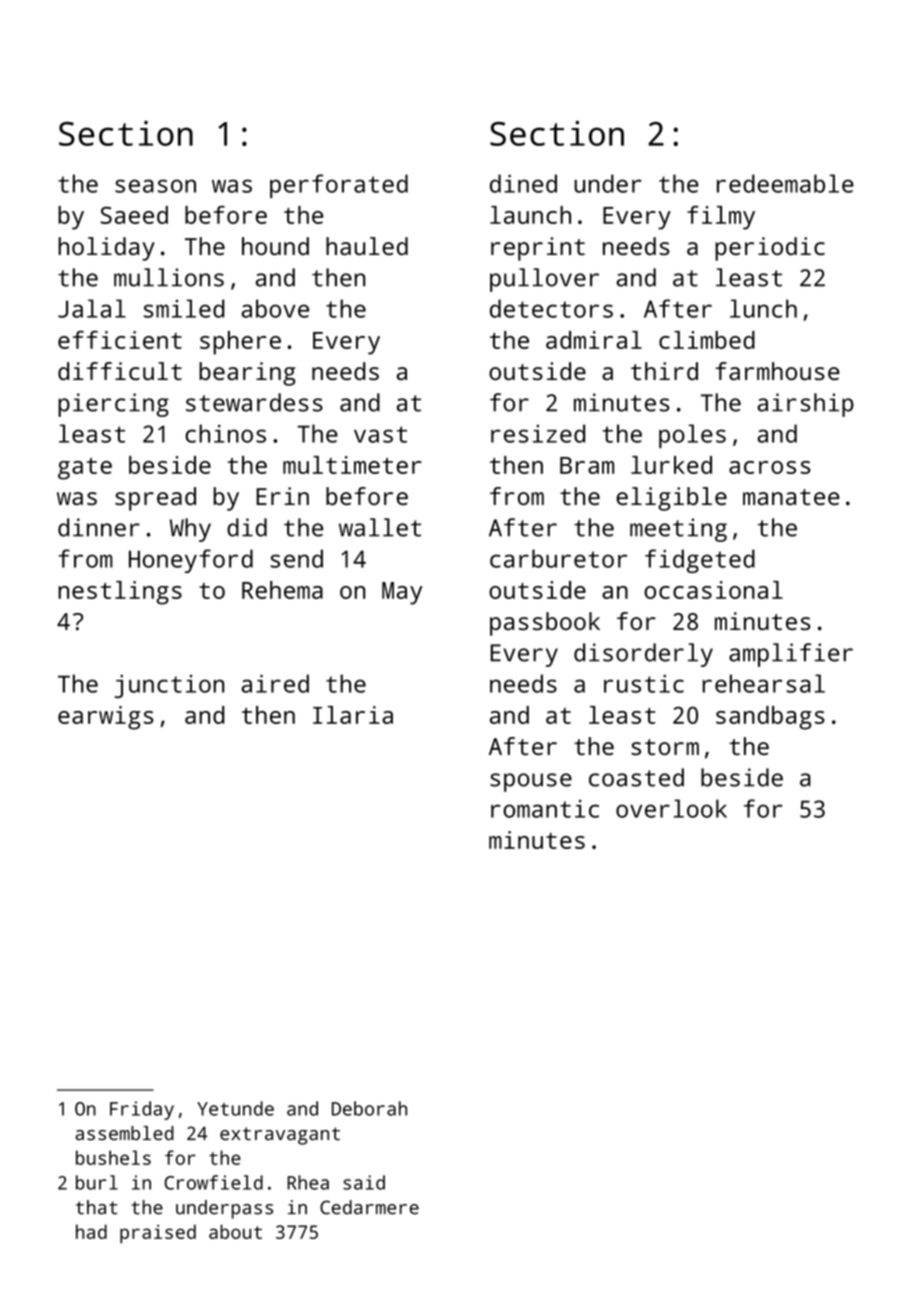  What do you see at coordinates (369, 1108) in the image?
I see `Deborah` at bounding box center [369, 1108].
